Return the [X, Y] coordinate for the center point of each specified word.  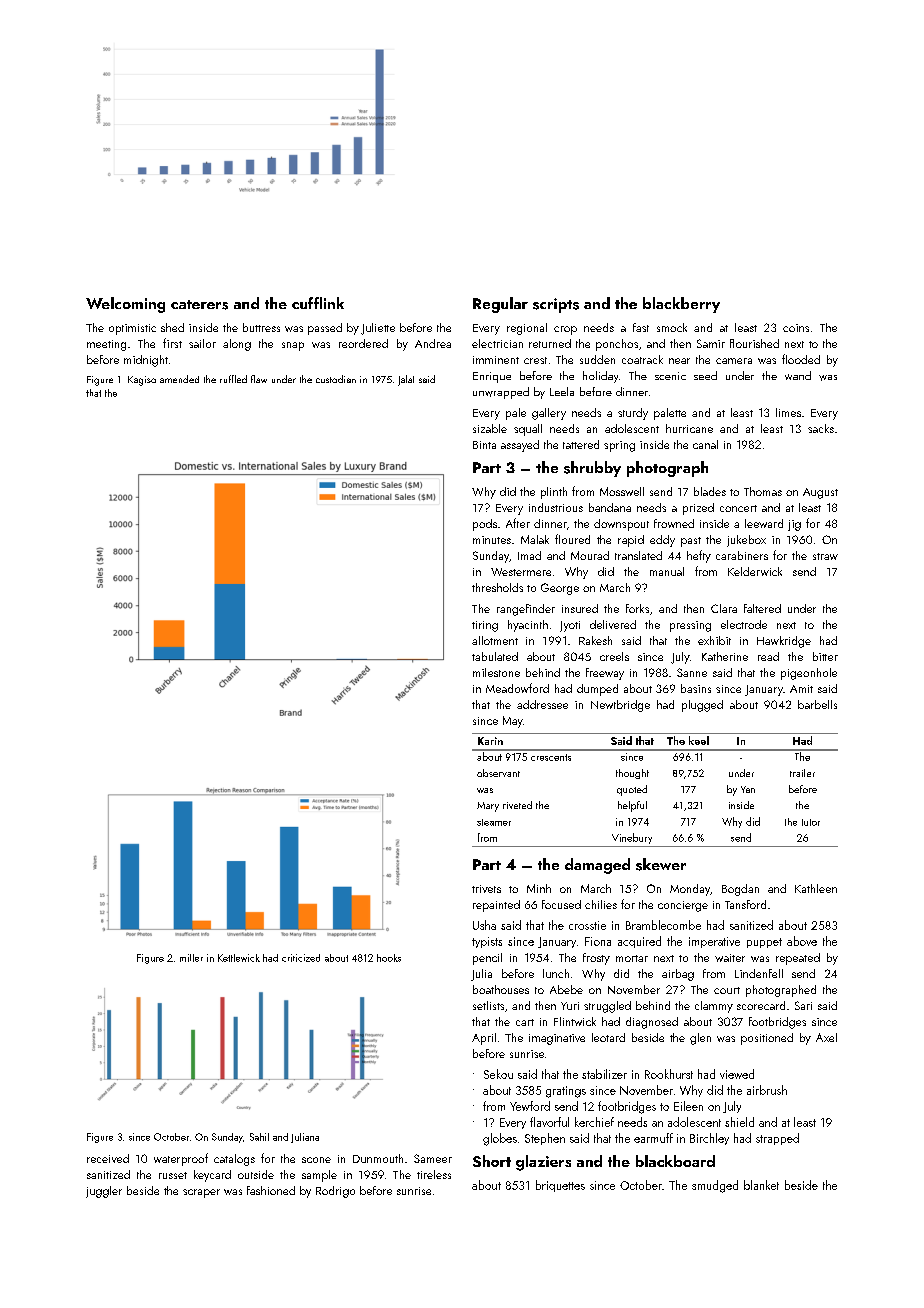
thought [632, 774]
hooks [389, 958]
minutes [492, 540]
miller [191, 958]
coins [796, 328]
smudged [715, 1186]
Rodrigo [335, 1192]
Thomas [763, 491]
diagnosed [652, 1023]
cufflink [318, 303]
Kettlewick [239, 958]
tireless [434, 1174]
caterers [199, 305]
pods [485, 525]
